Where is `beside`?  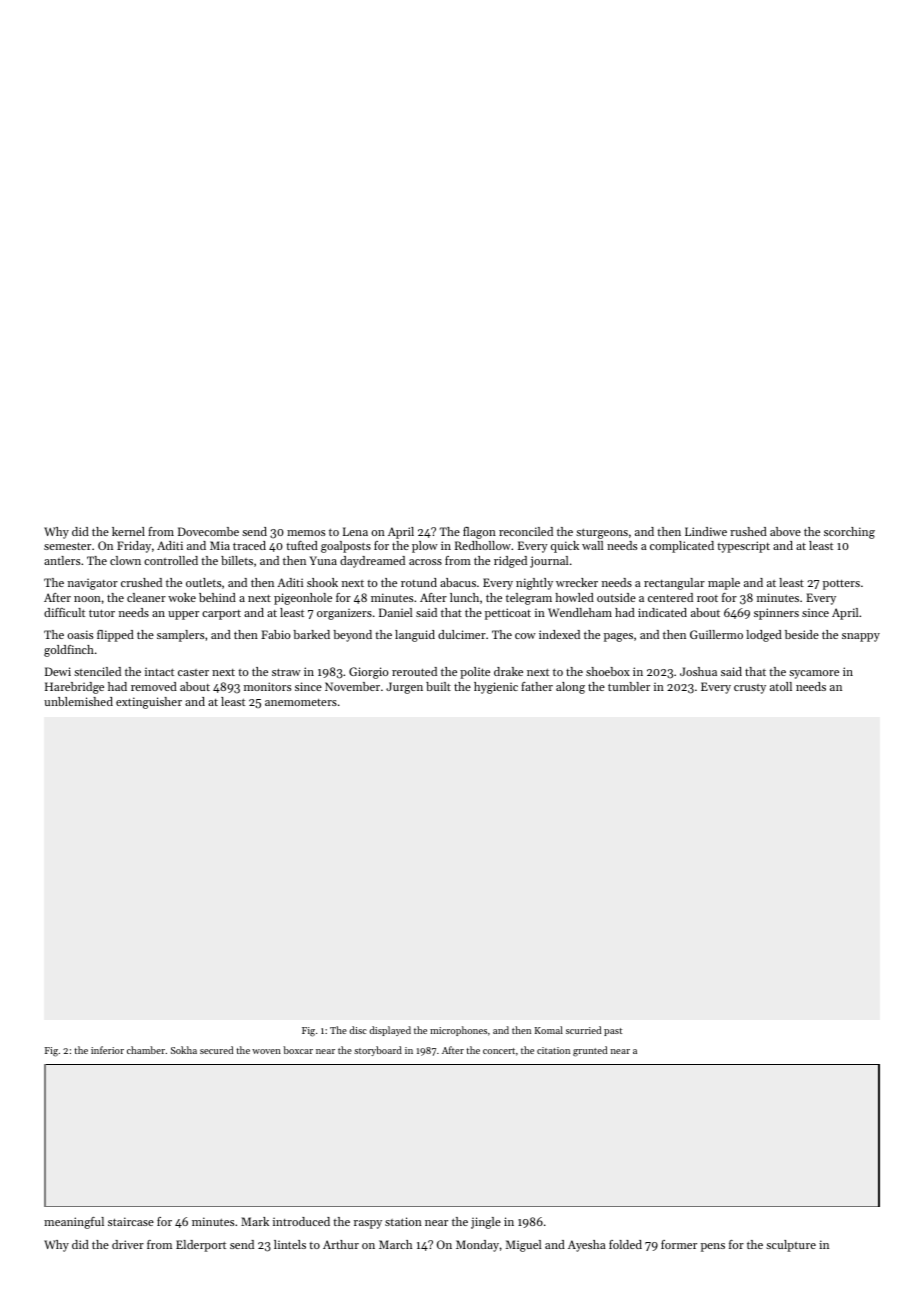 beside is located at coordinates (802, 634).
